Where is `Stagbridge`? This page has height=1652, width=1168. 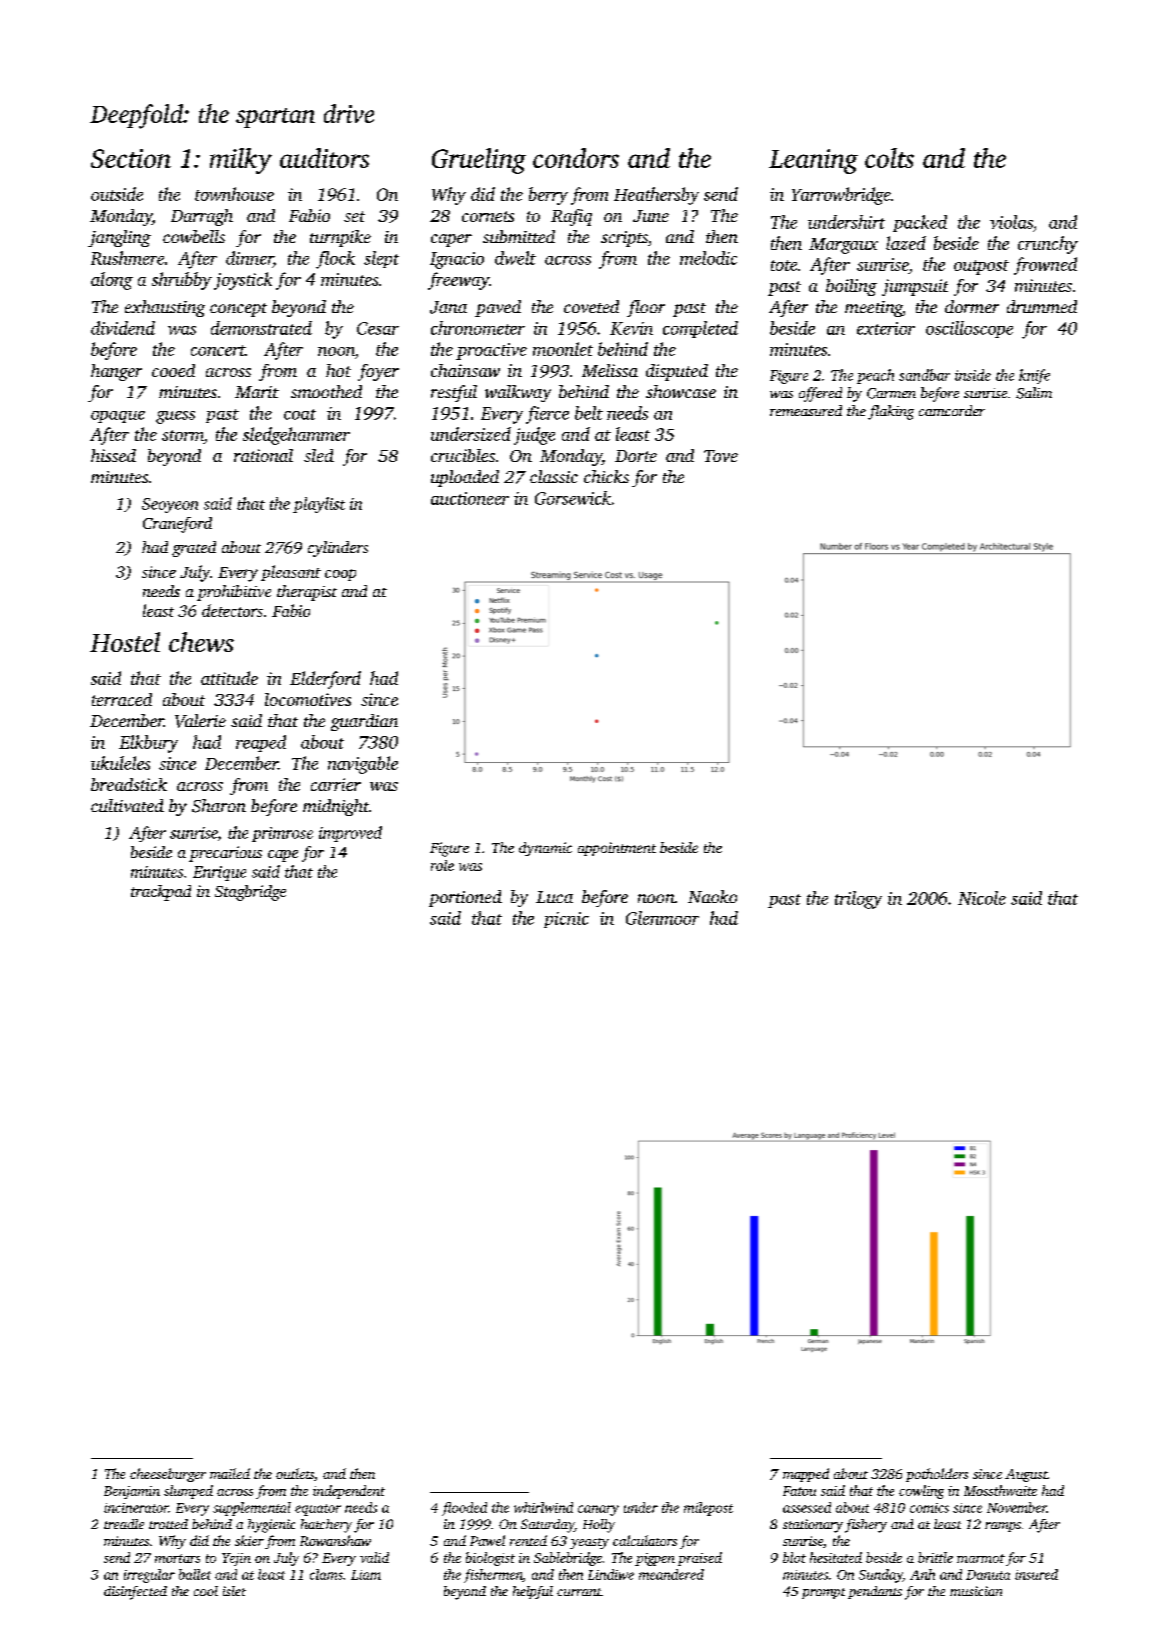 Stagbridge is located at coordinates (250, 893).
